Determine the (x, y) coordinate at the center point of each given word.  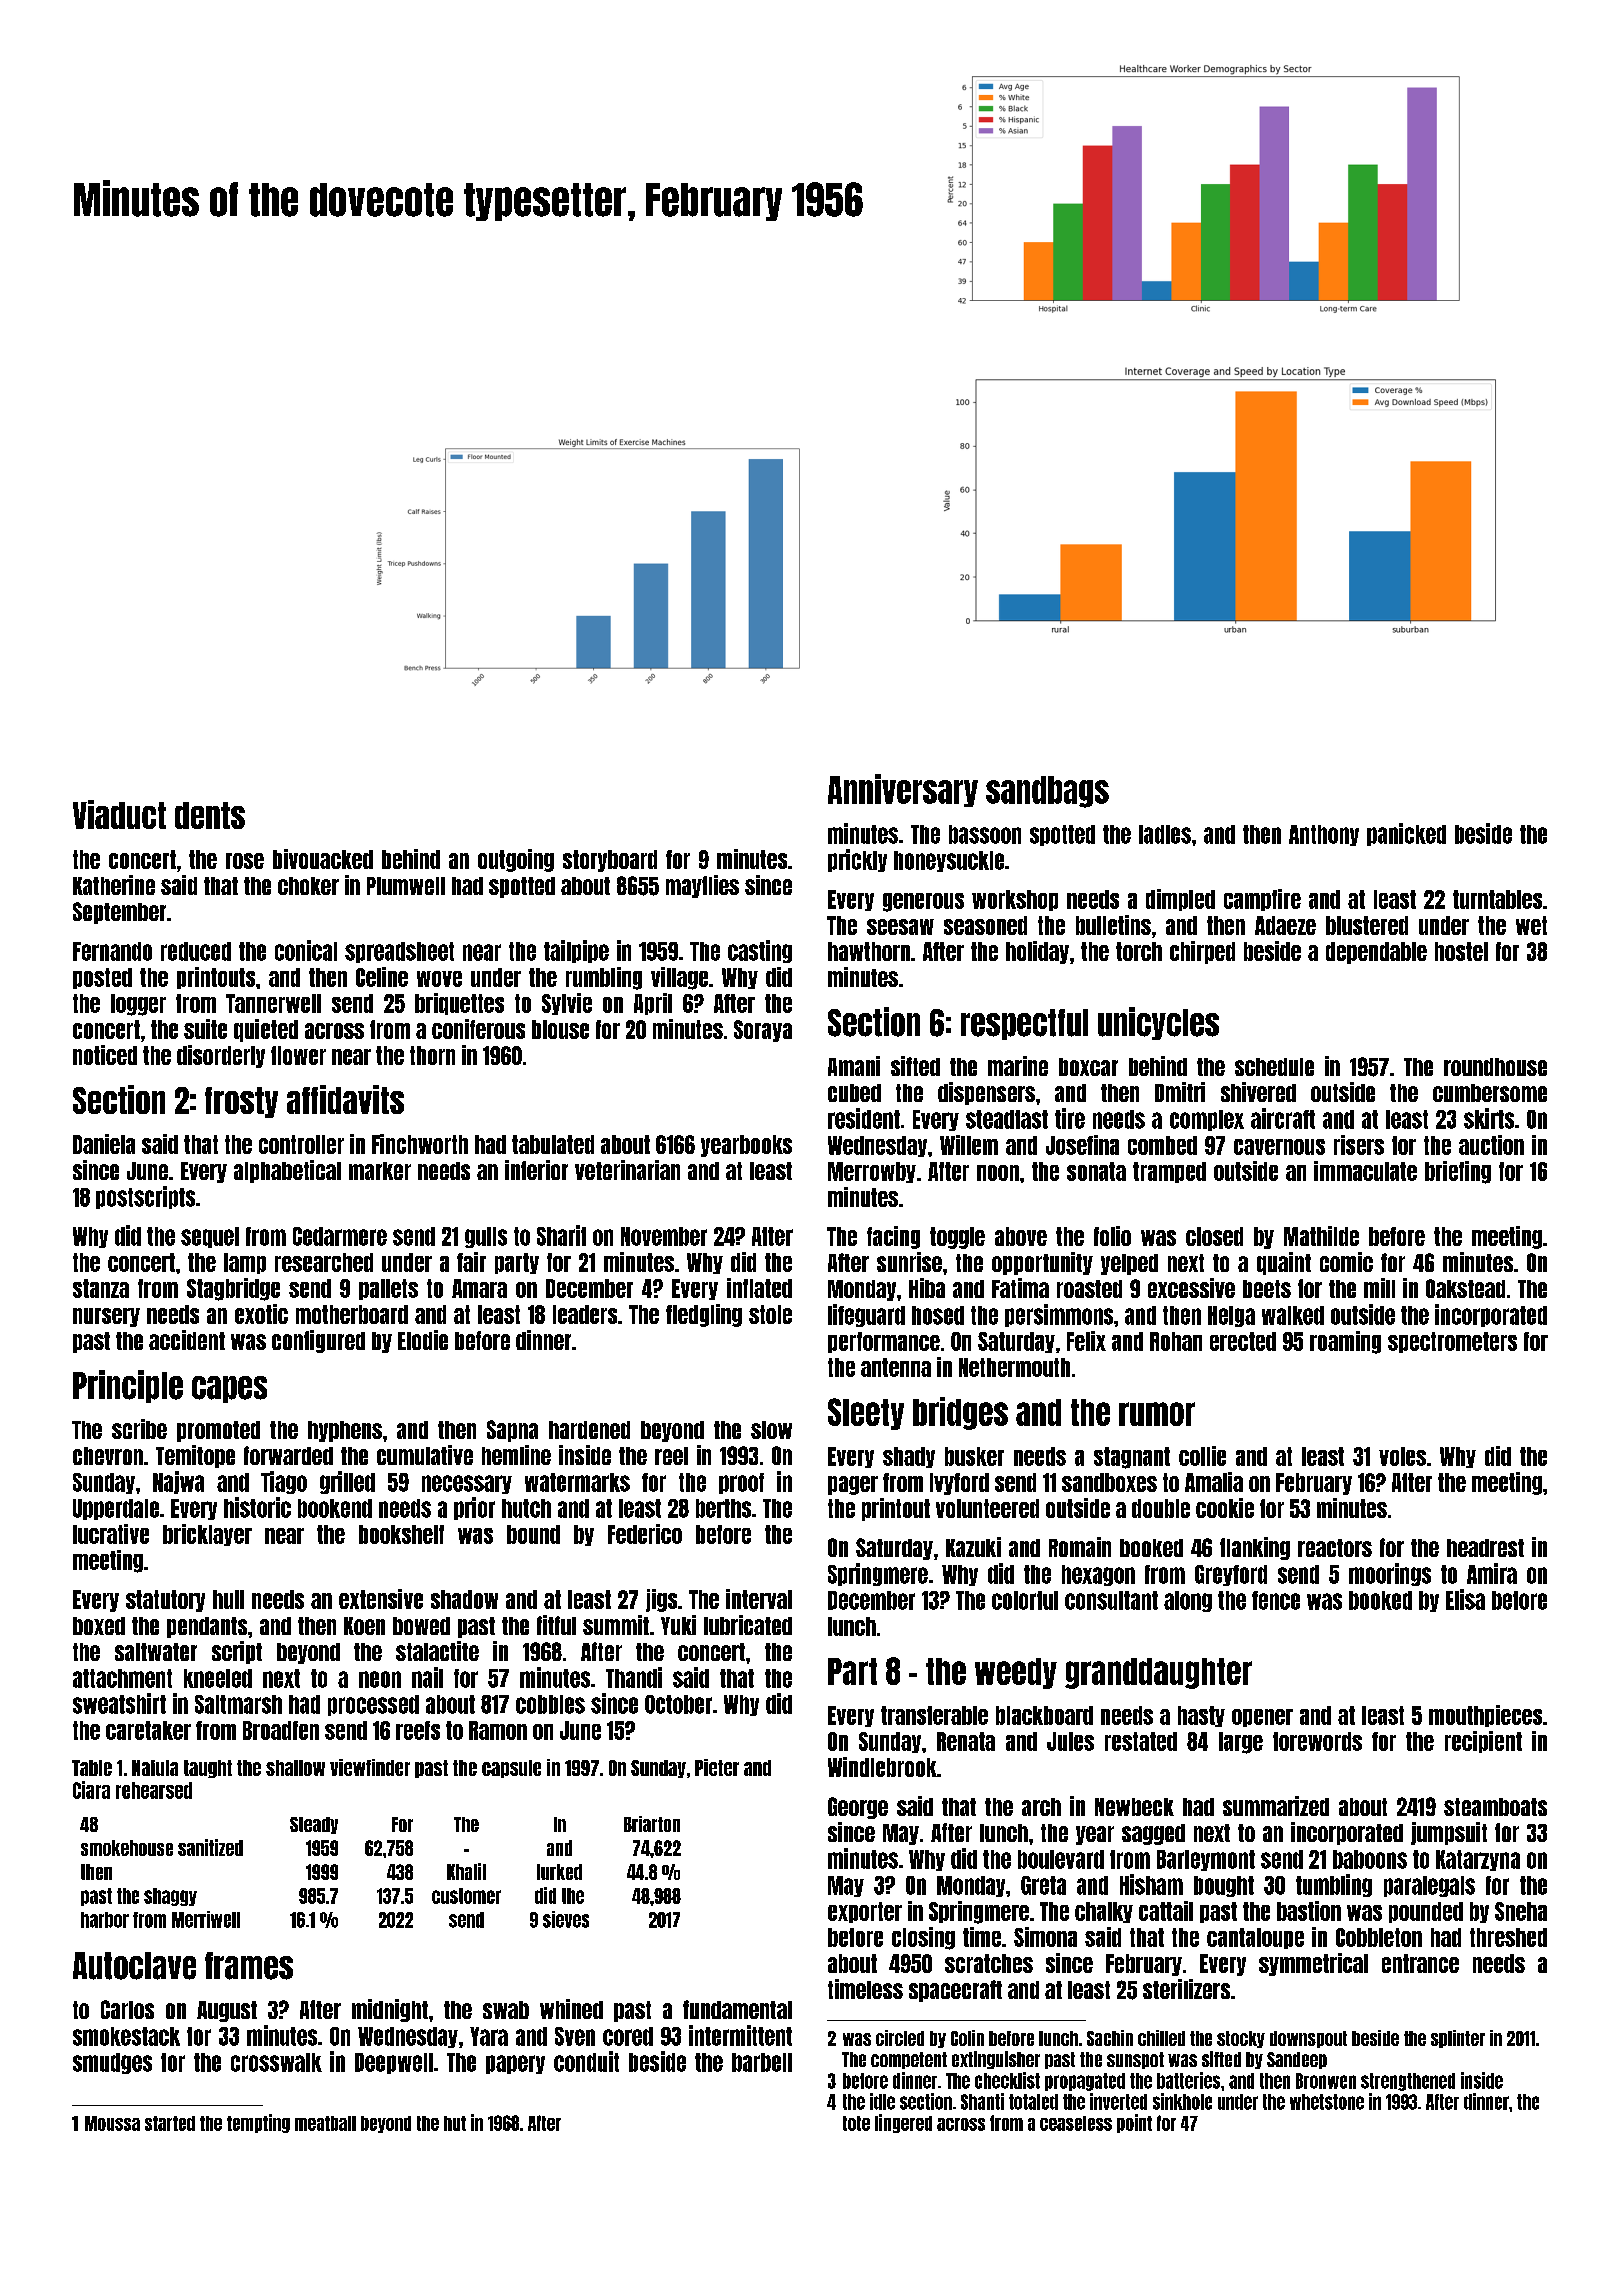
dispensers (986, 1093)
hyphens (345, 1431)
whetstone (1327, 2102)
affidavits (345, 1099)
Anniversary (903, 790)
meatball (325, 2123)
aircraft (1283, 1118)
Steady (314, 1825)
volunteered (987, 1508)
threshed (1508, 1937)
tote (856, 2123)
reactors (1335, 1548)
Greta (1043, 1885)
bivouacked (323, 859)
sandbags (1047, 792)
